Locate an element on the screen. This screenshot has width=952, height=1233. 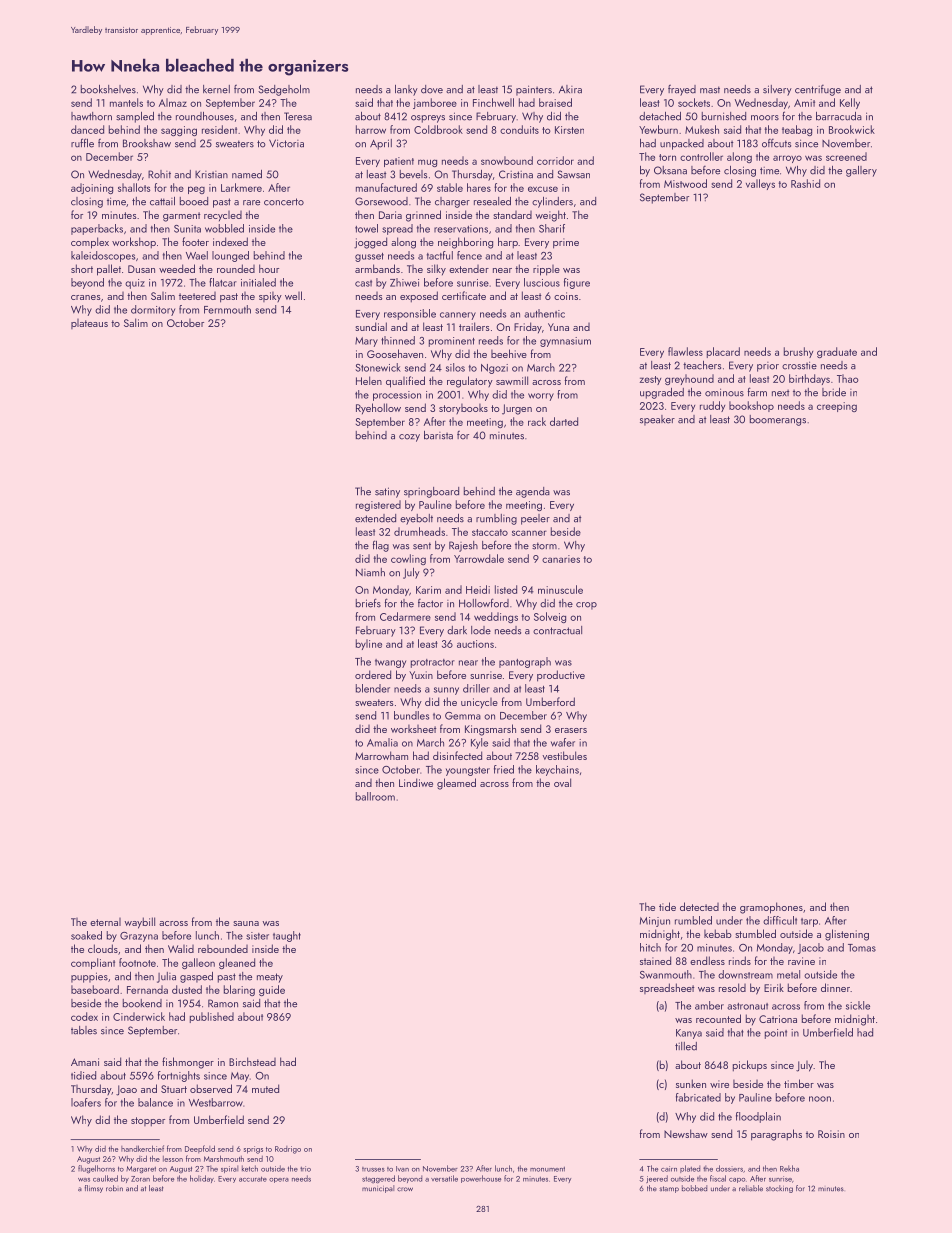
figure is located at coordinates (577, 283).
